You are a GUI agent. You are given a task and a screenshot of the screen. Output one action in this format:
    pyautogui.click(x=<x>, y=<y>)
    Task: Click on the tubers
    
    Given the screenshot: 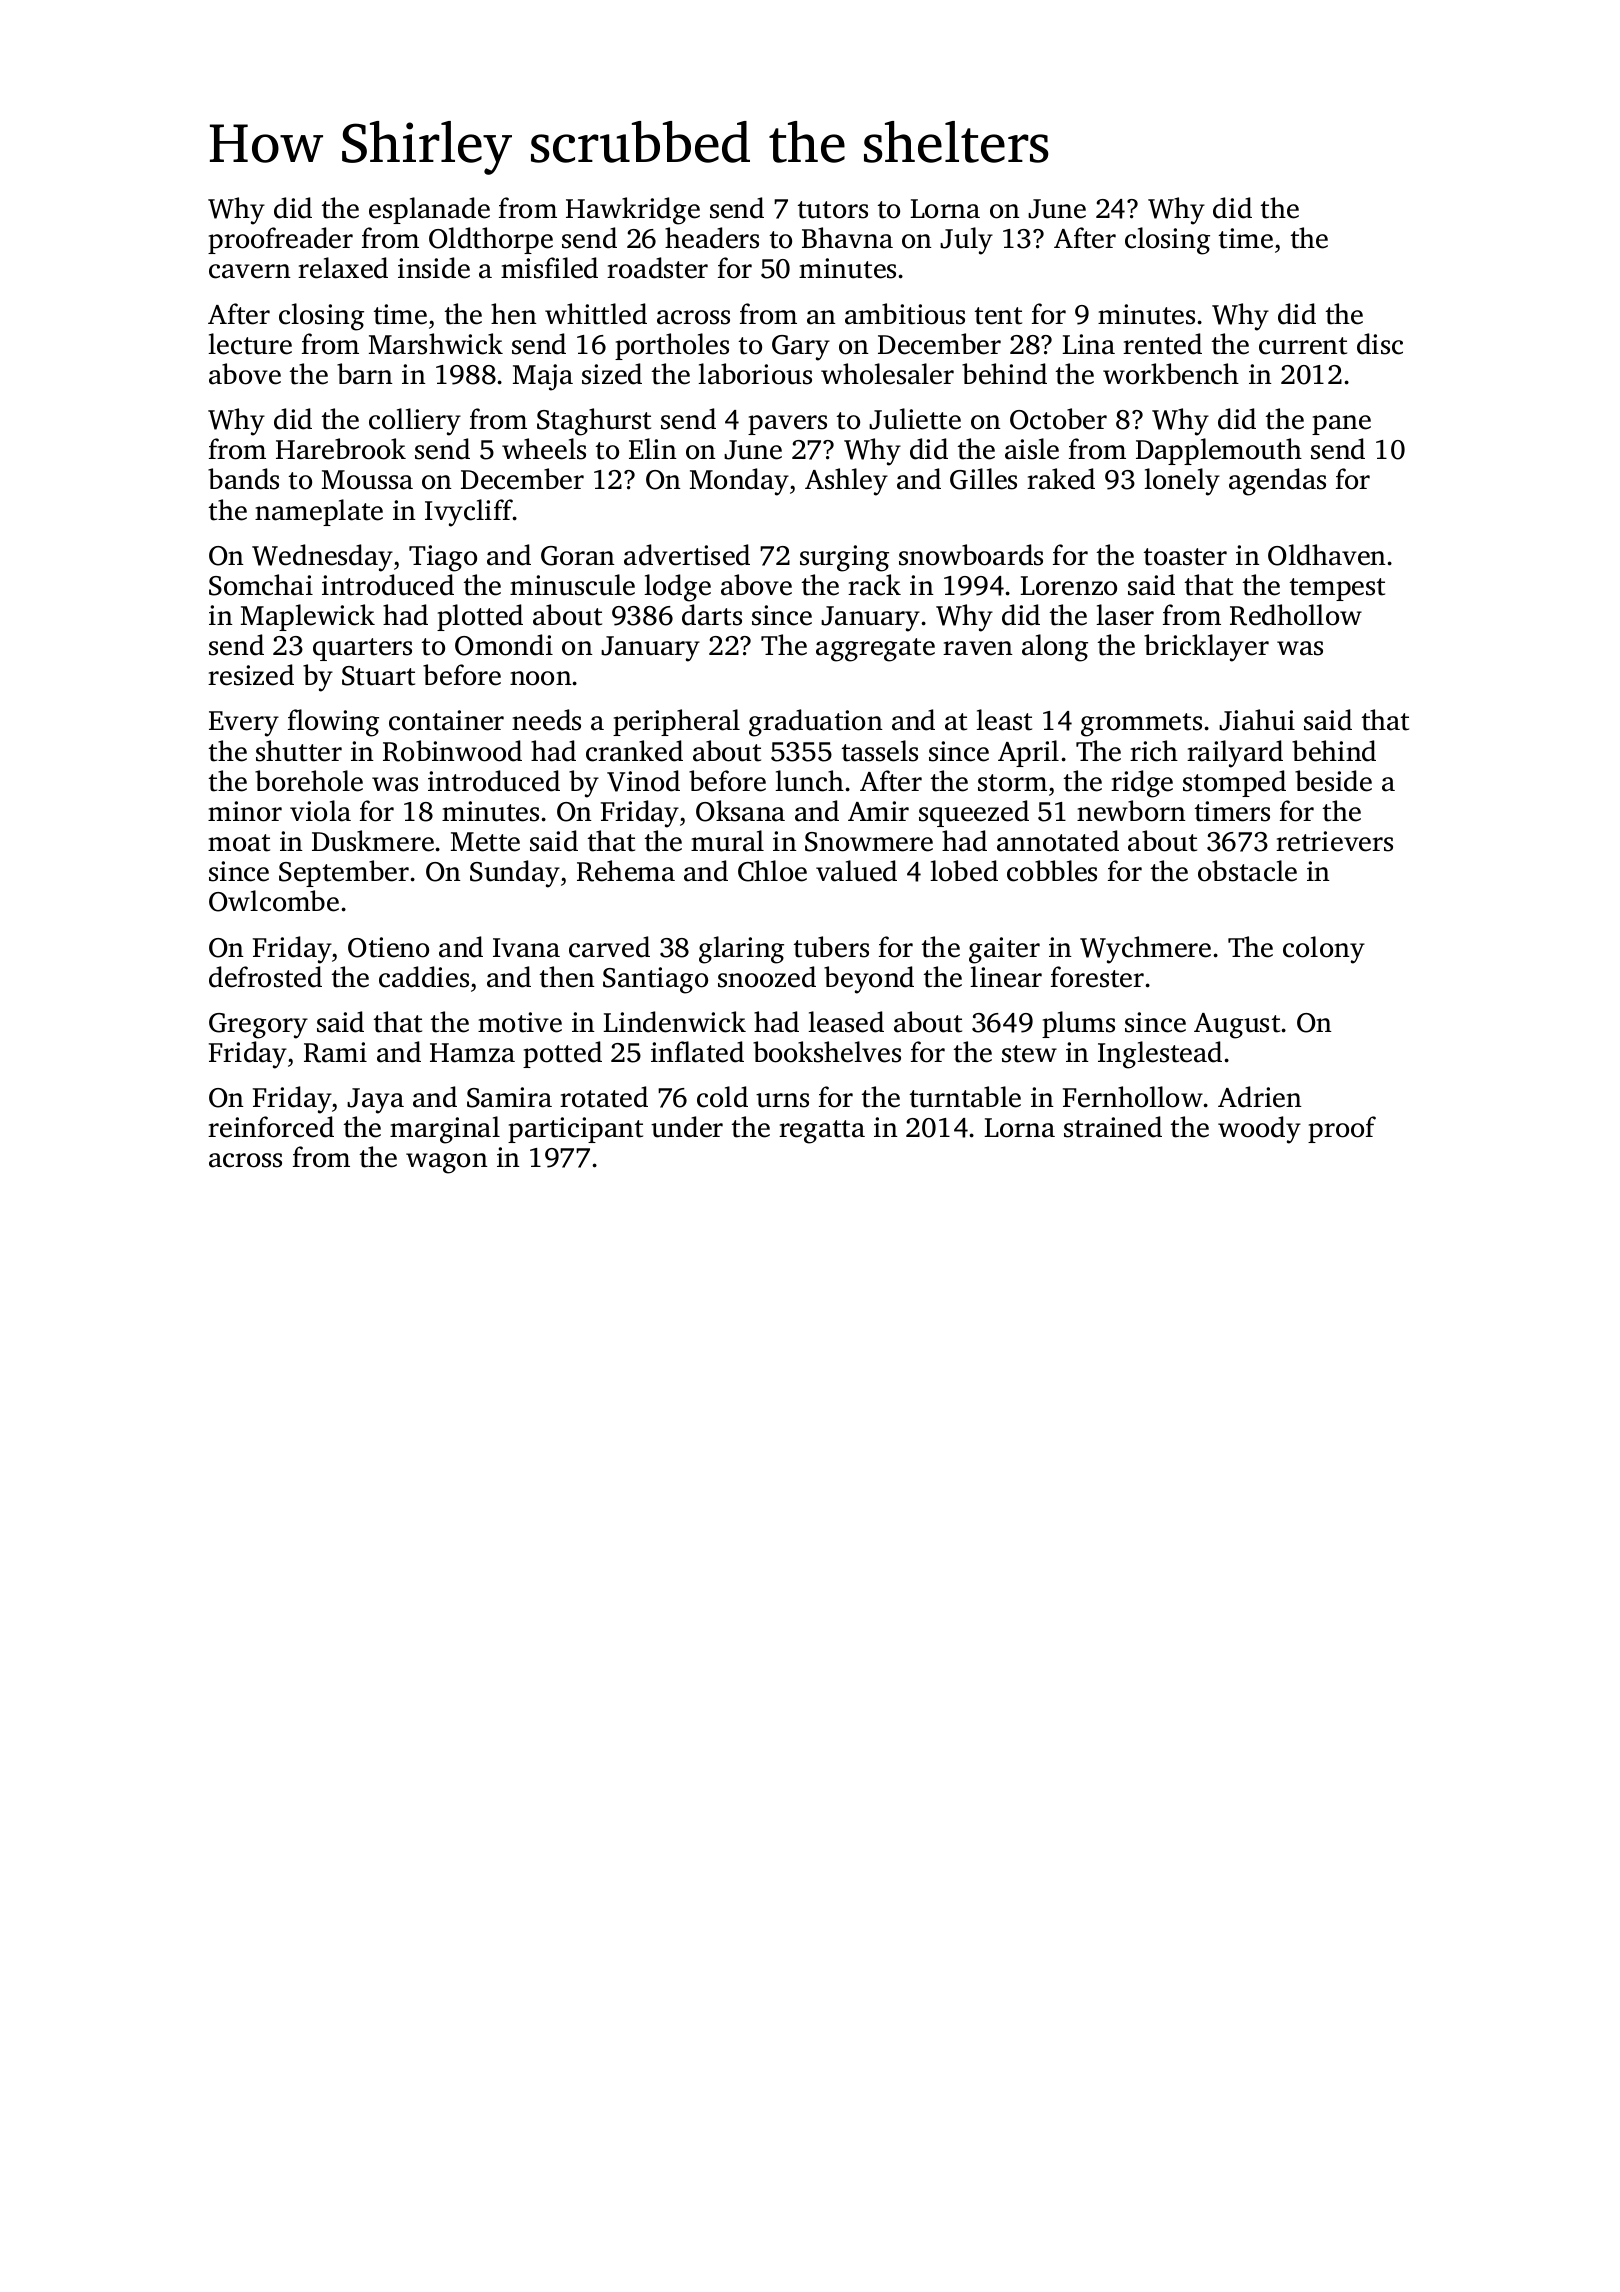 What is the action you would take?
    pyautogui.click(x=831, y=947)
